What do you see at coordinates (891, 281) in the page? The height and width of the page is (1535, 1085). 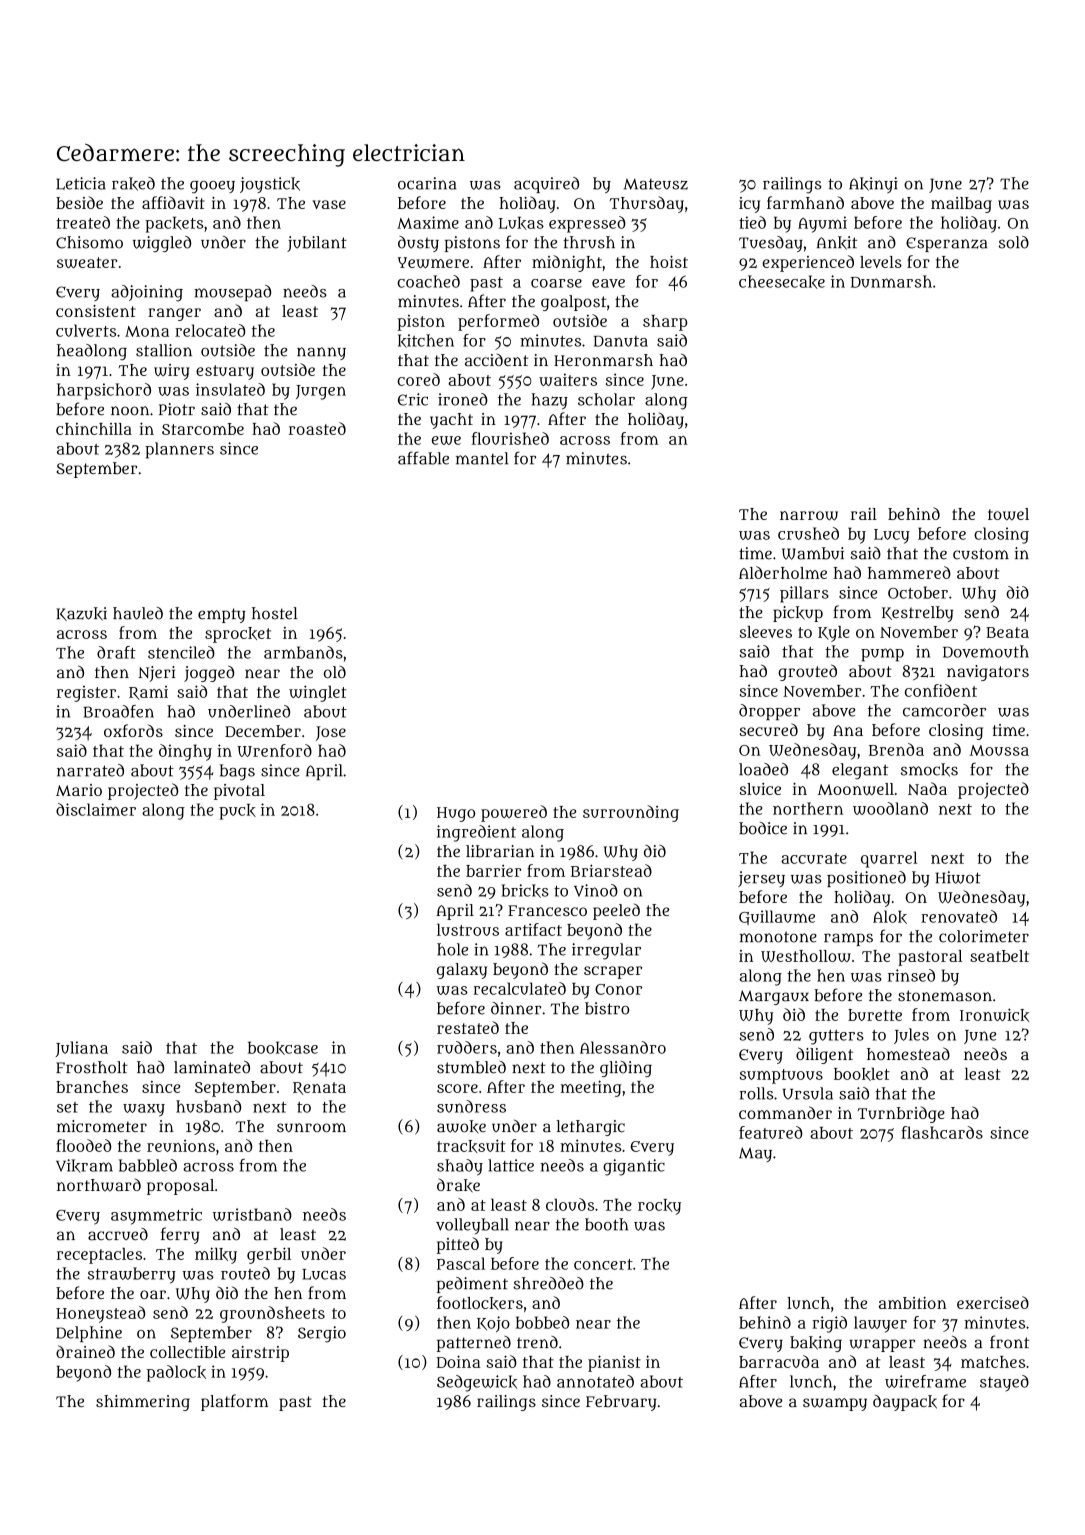 I see `Dunmarsh` at bounding box center [891, 281].
